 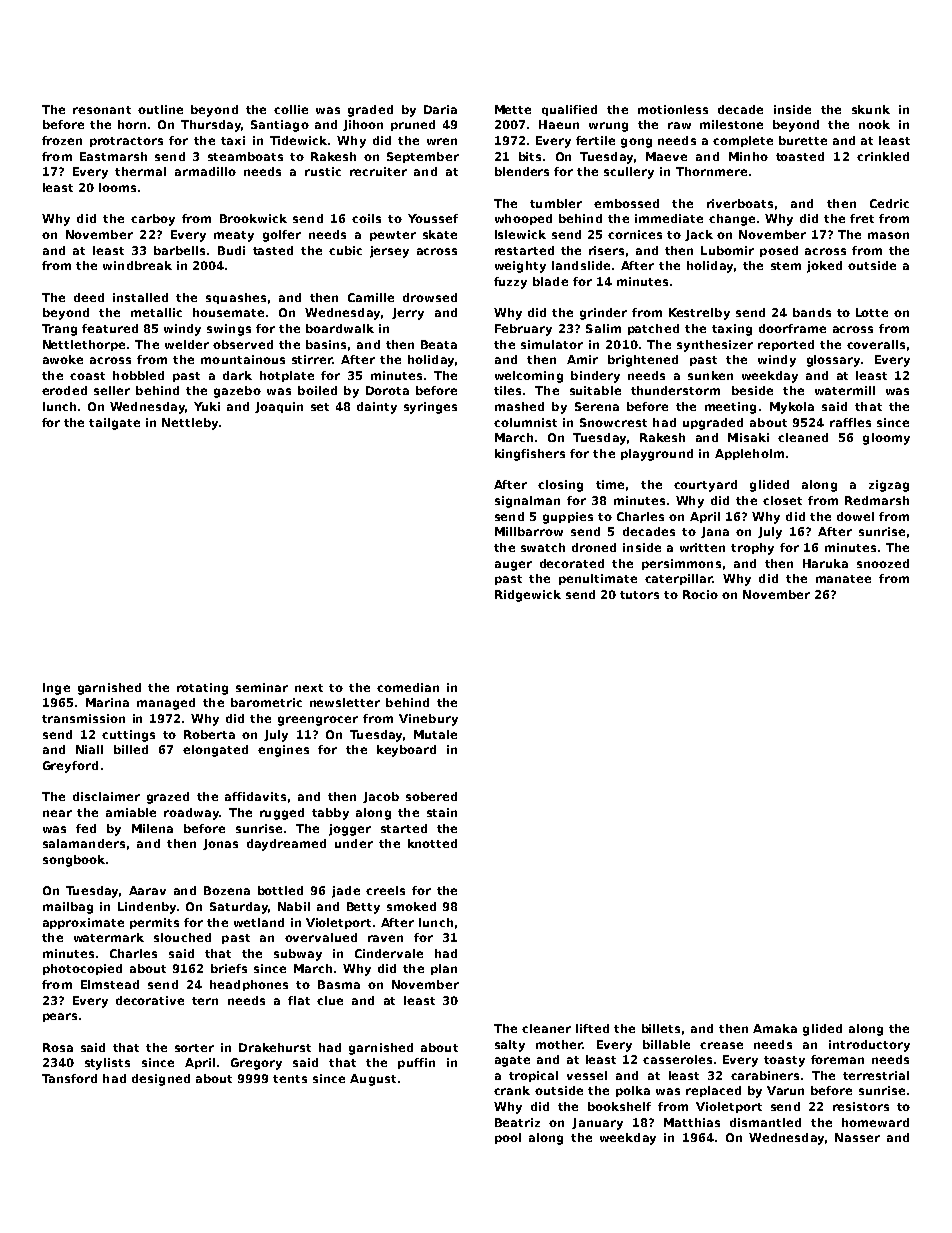 What do you see at coordinates (888, 235) in the image?
I see `mason` at bounding box center [888, 235].
